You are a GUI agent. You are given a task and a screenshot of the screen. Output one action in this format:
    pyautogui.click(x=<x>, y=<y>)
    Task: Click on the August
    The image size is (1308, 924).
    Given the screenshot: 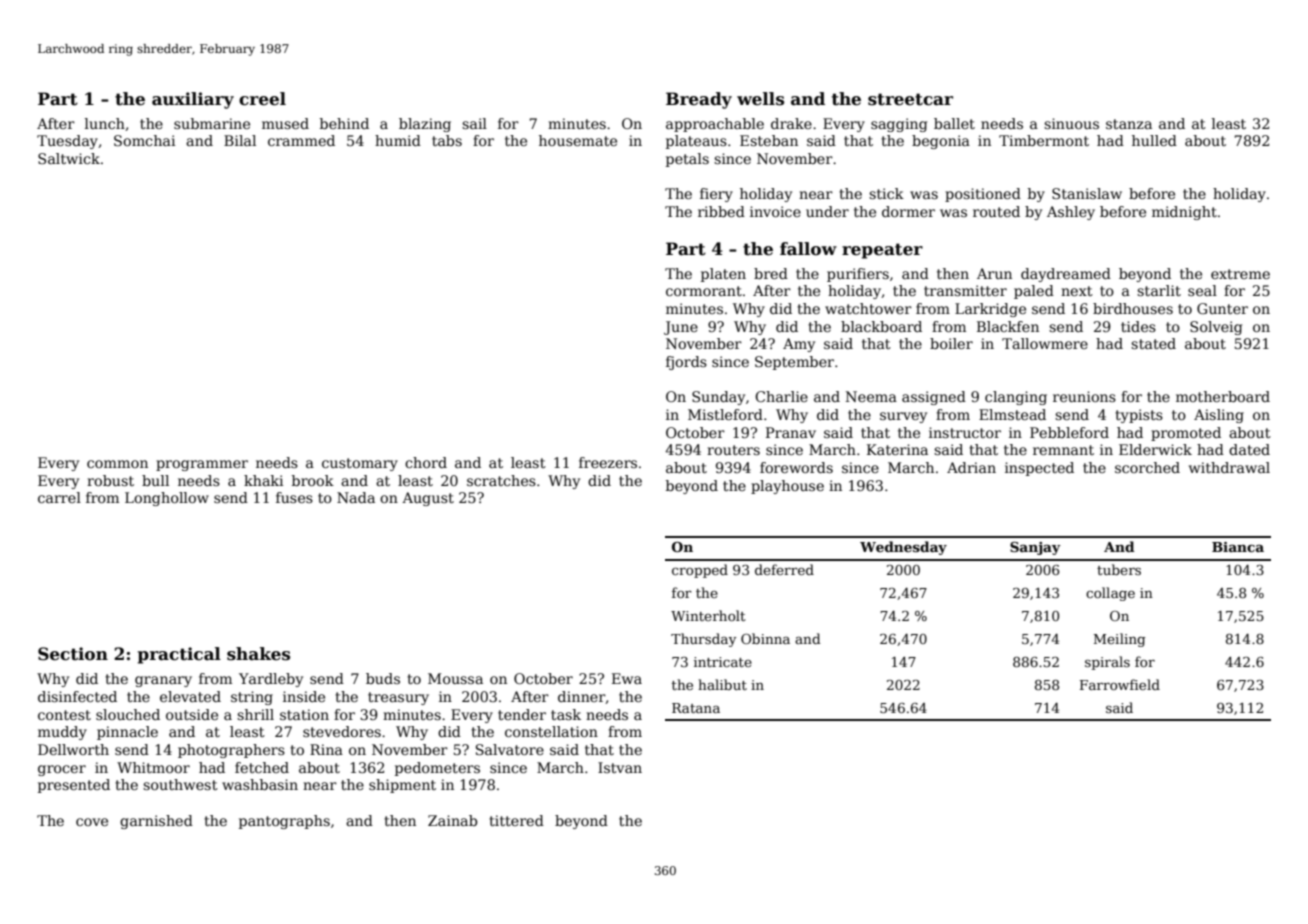 What is the action you would take?
    pyautogui.click(x=428, y=499)
